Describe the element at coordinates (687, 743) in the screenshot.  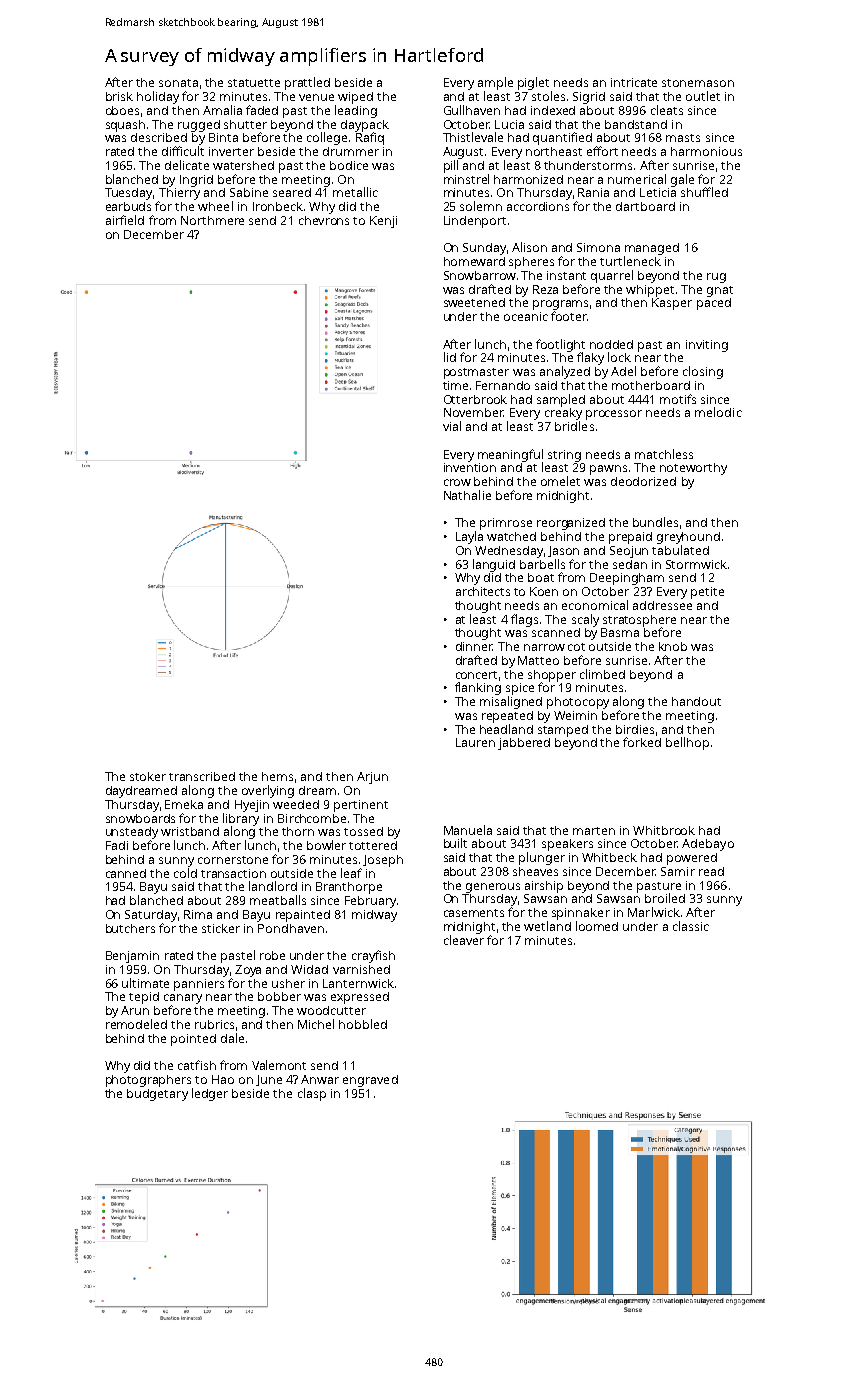
I see `bellhop` at that location.
